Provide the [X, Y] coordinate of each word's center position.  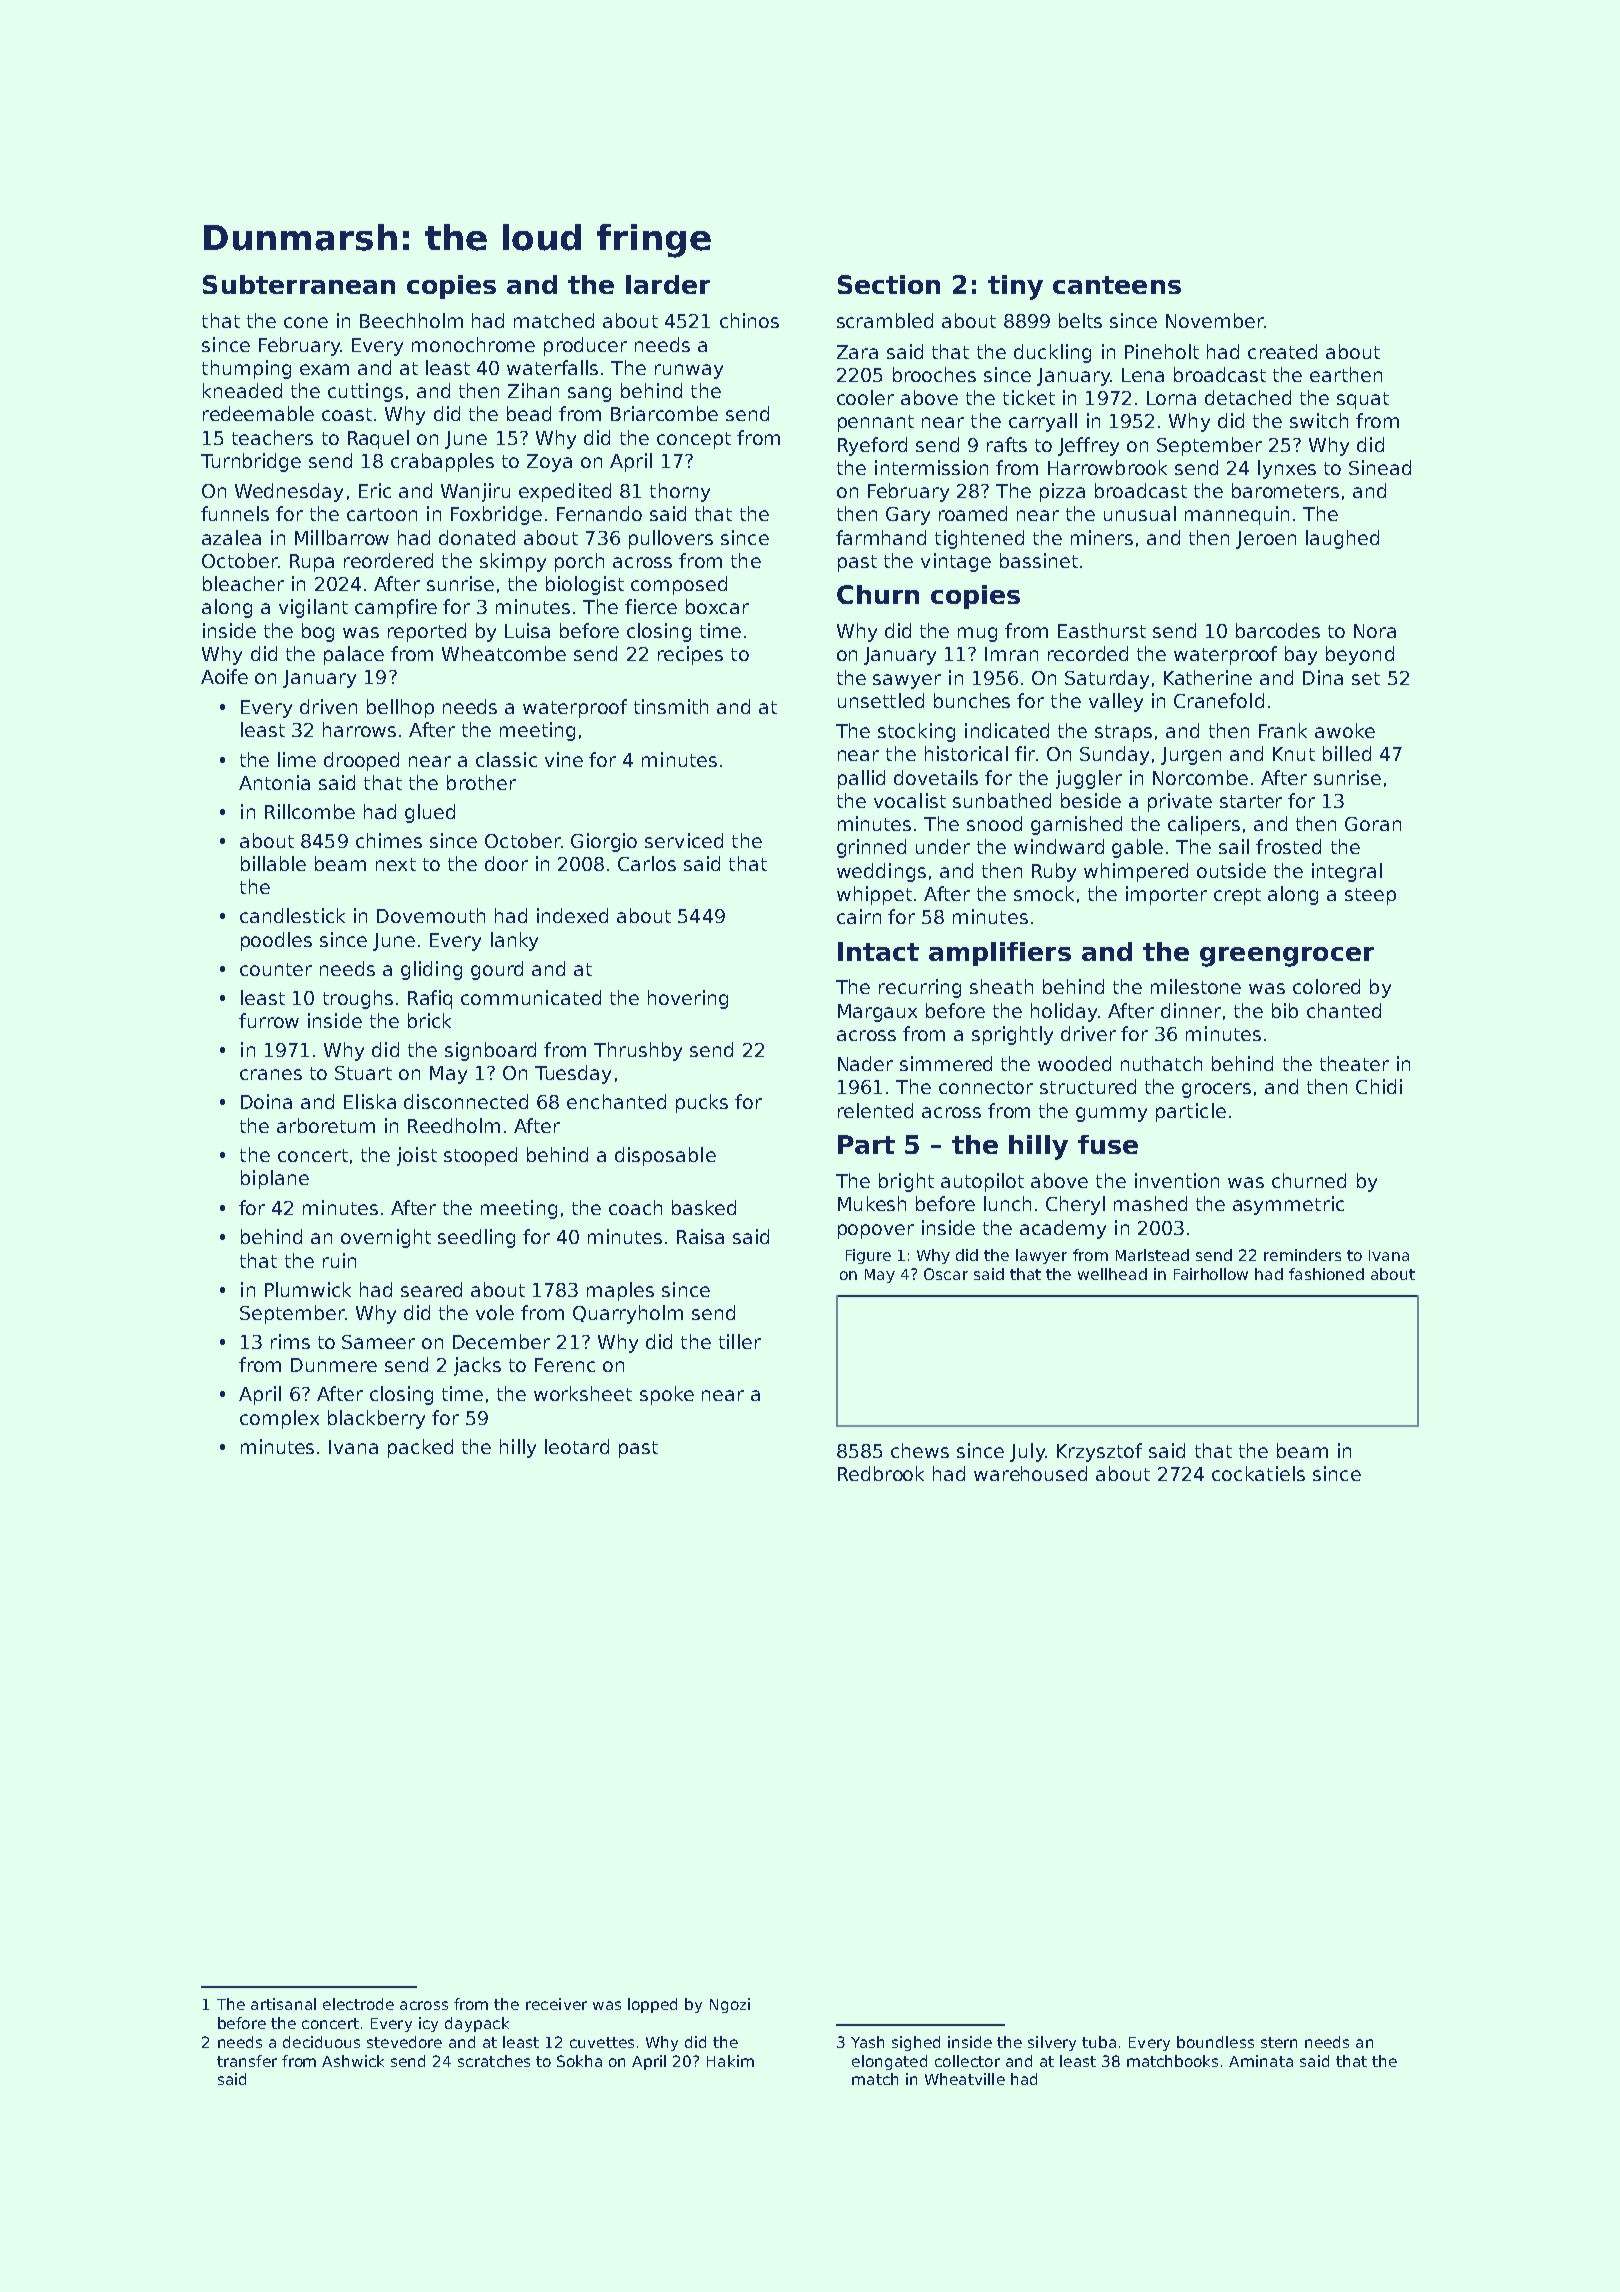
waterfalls [552, 367]
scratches [494, 2061]
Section [889, 284]
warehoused [1030, 1473]
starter [1251, 801]
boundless [1215, 2042]
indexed [572, 915]
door [506, 863]
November [1215, 320]
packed [420, 1448]
